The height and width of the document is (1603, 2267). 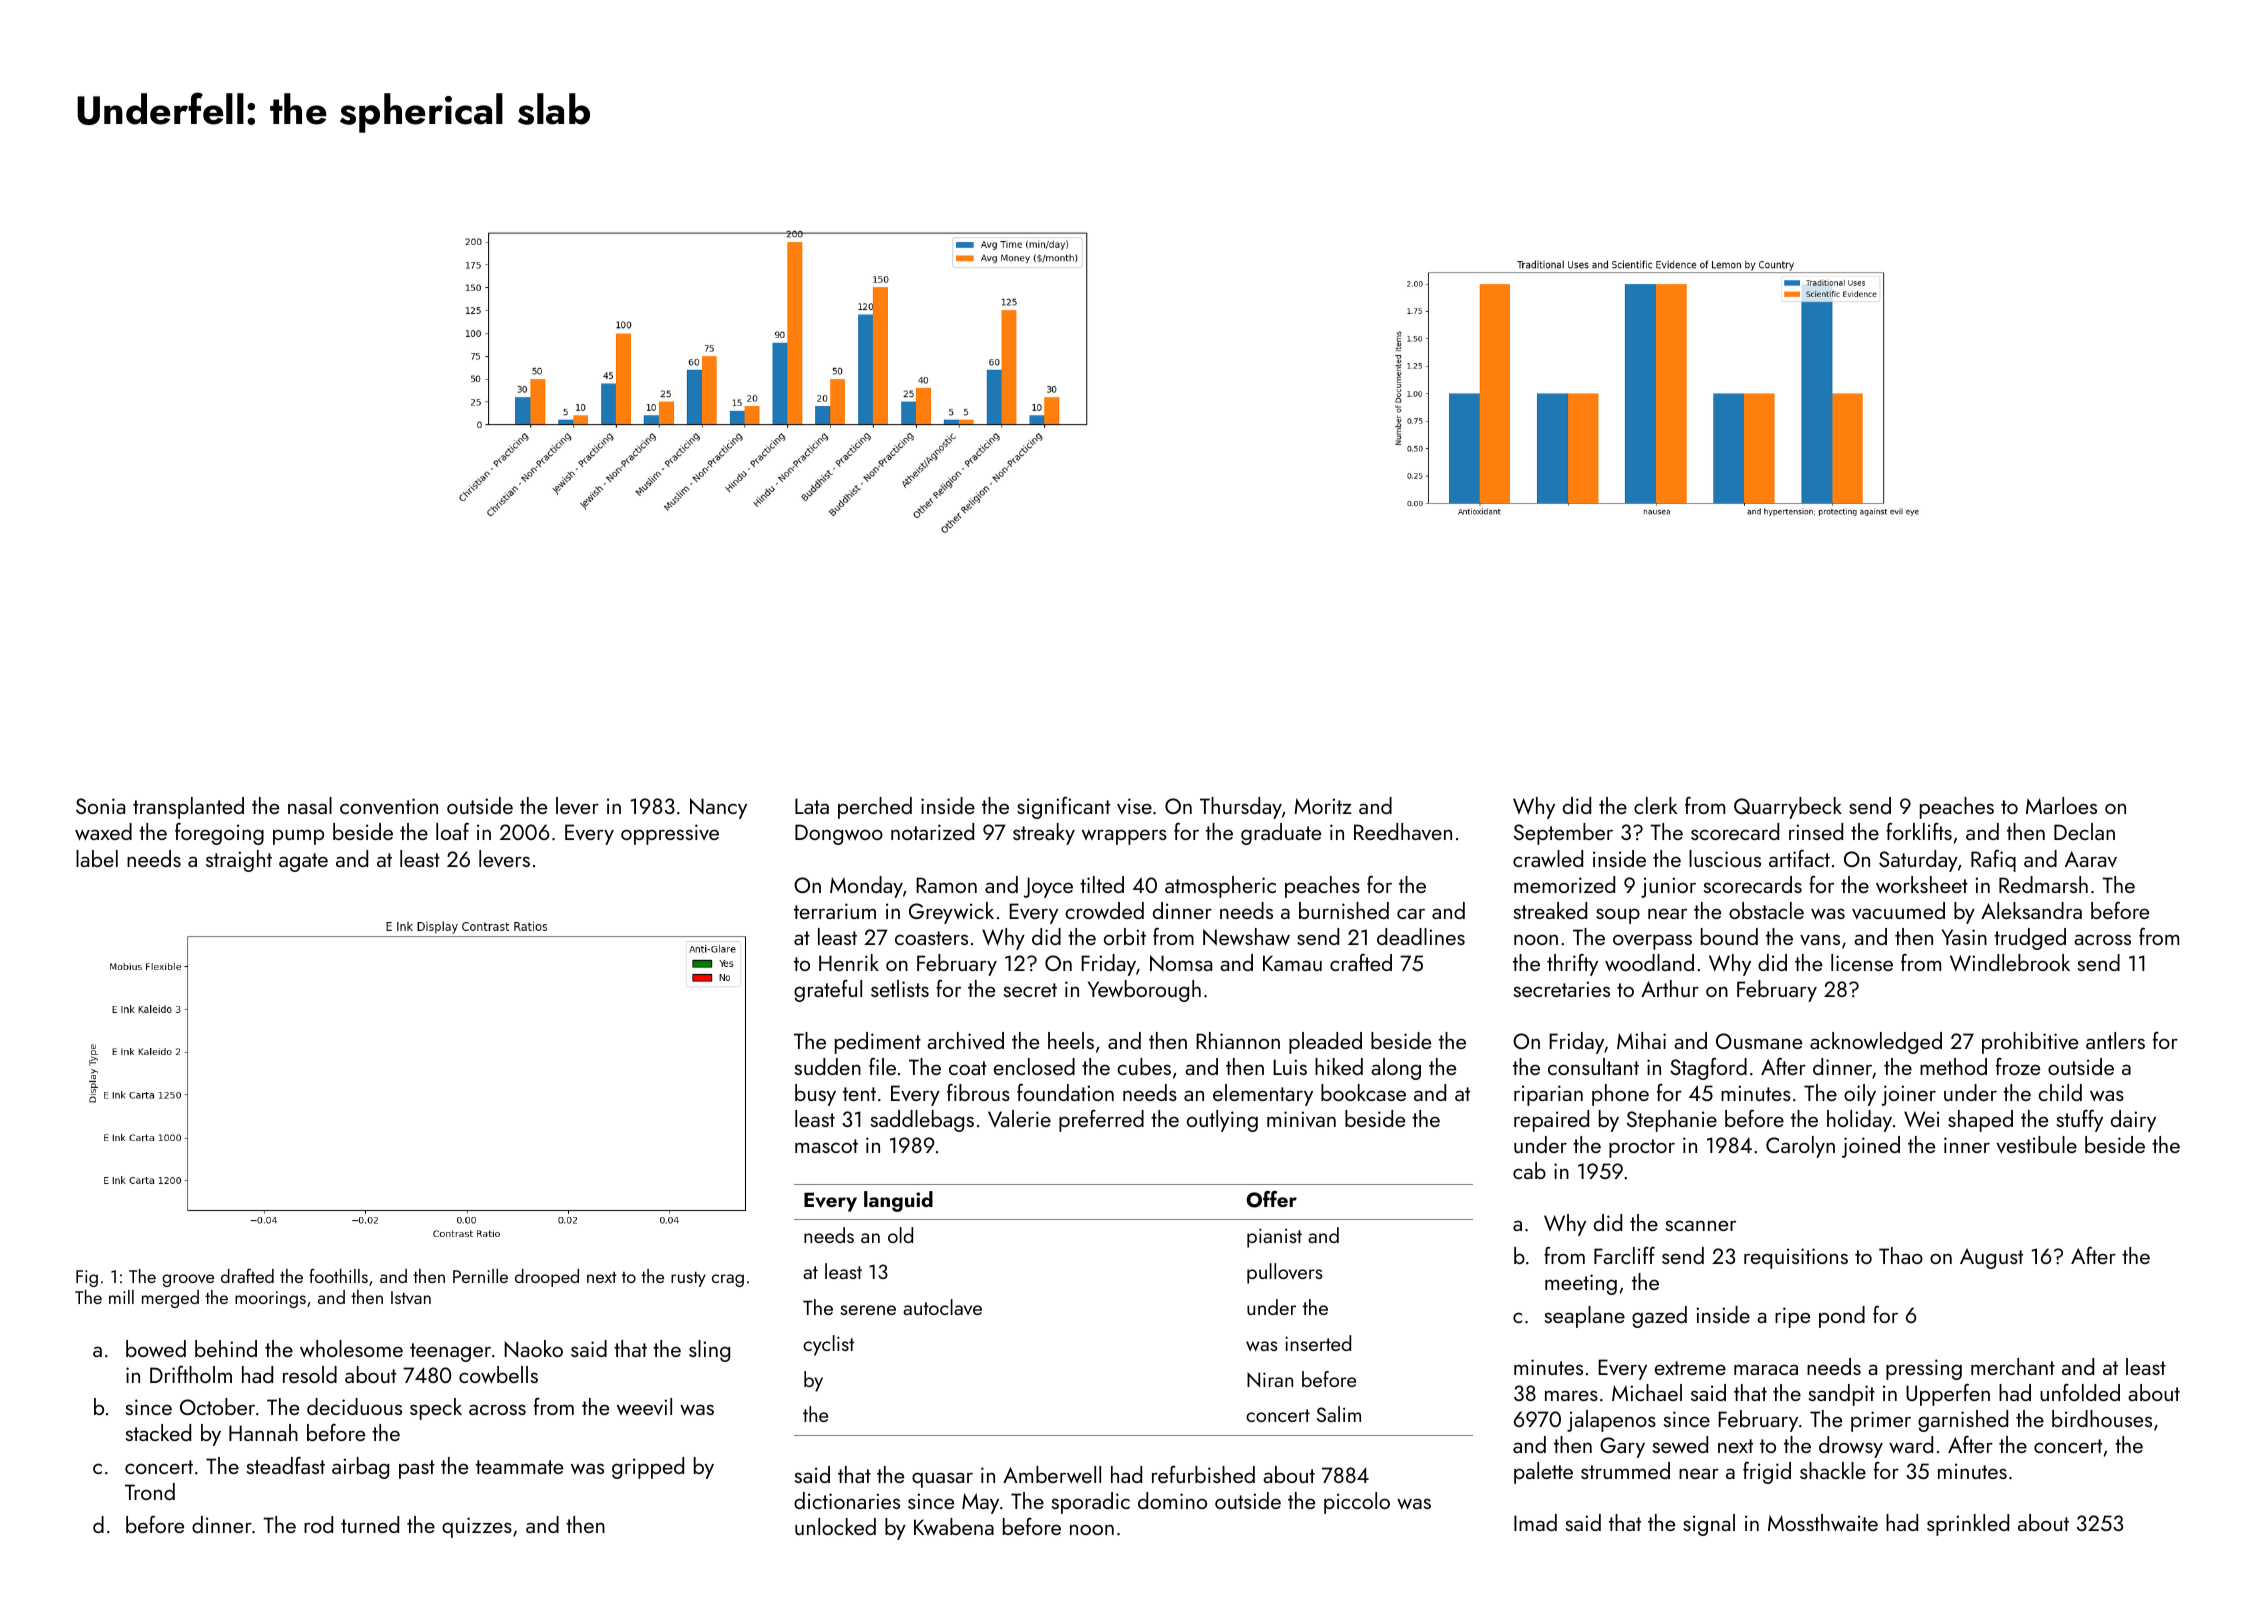 I want to click on pond, so click(x=1842, y=1317).
